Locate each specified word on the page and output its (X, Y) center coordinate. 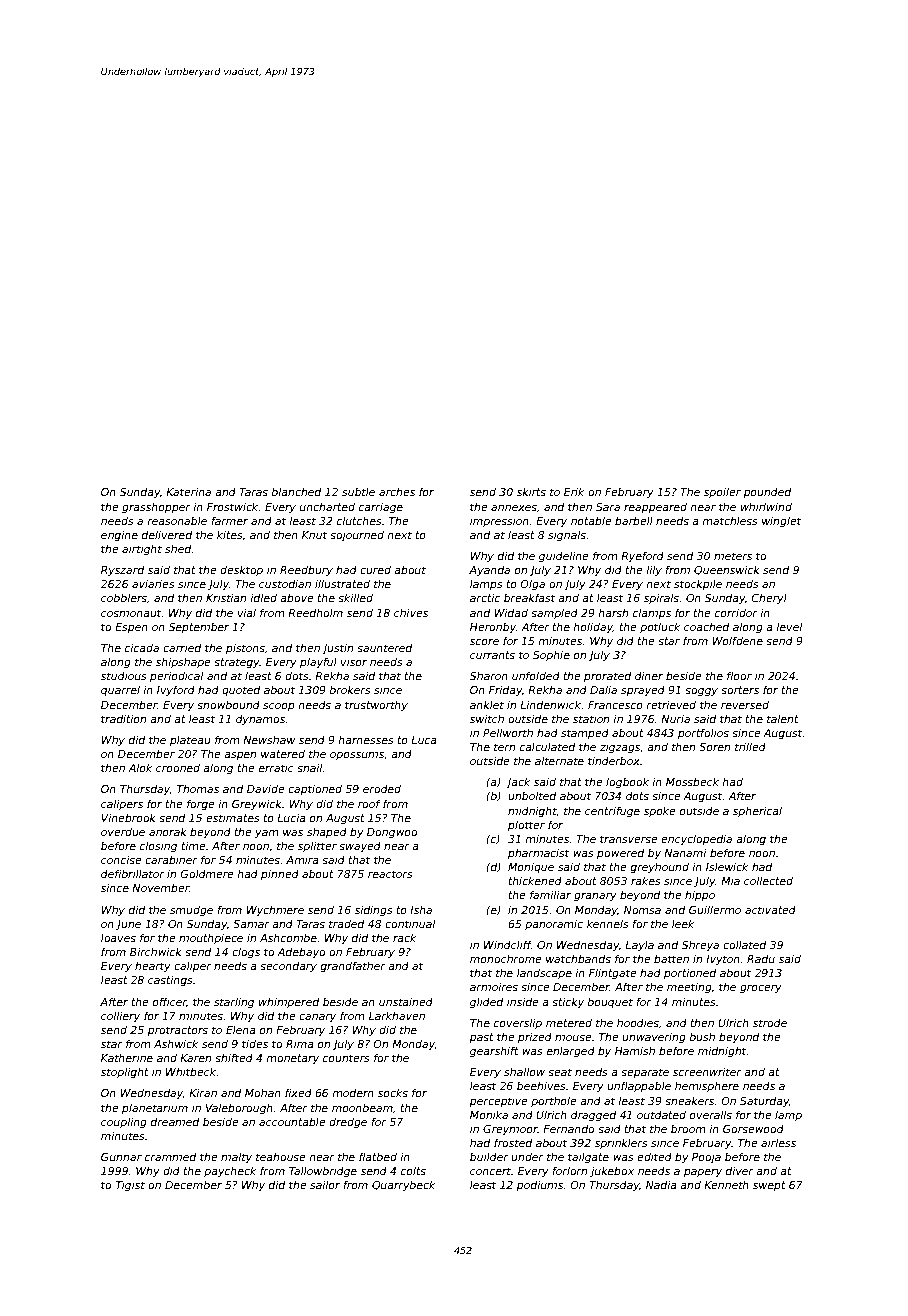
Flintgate (613, 973)
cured (375, 569)
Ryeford (642, 556)
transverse (629, 839)
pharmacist (538, 853)
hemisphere (707, 1087)
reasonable (177, 521)
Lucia (291, 818)
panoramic (554, 924)
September (199, 628)
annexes (514, 508)
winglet (781, 521)
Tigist (130, 1186)
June (128, 925)
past (481, 1038)
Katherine (127, 1058)
